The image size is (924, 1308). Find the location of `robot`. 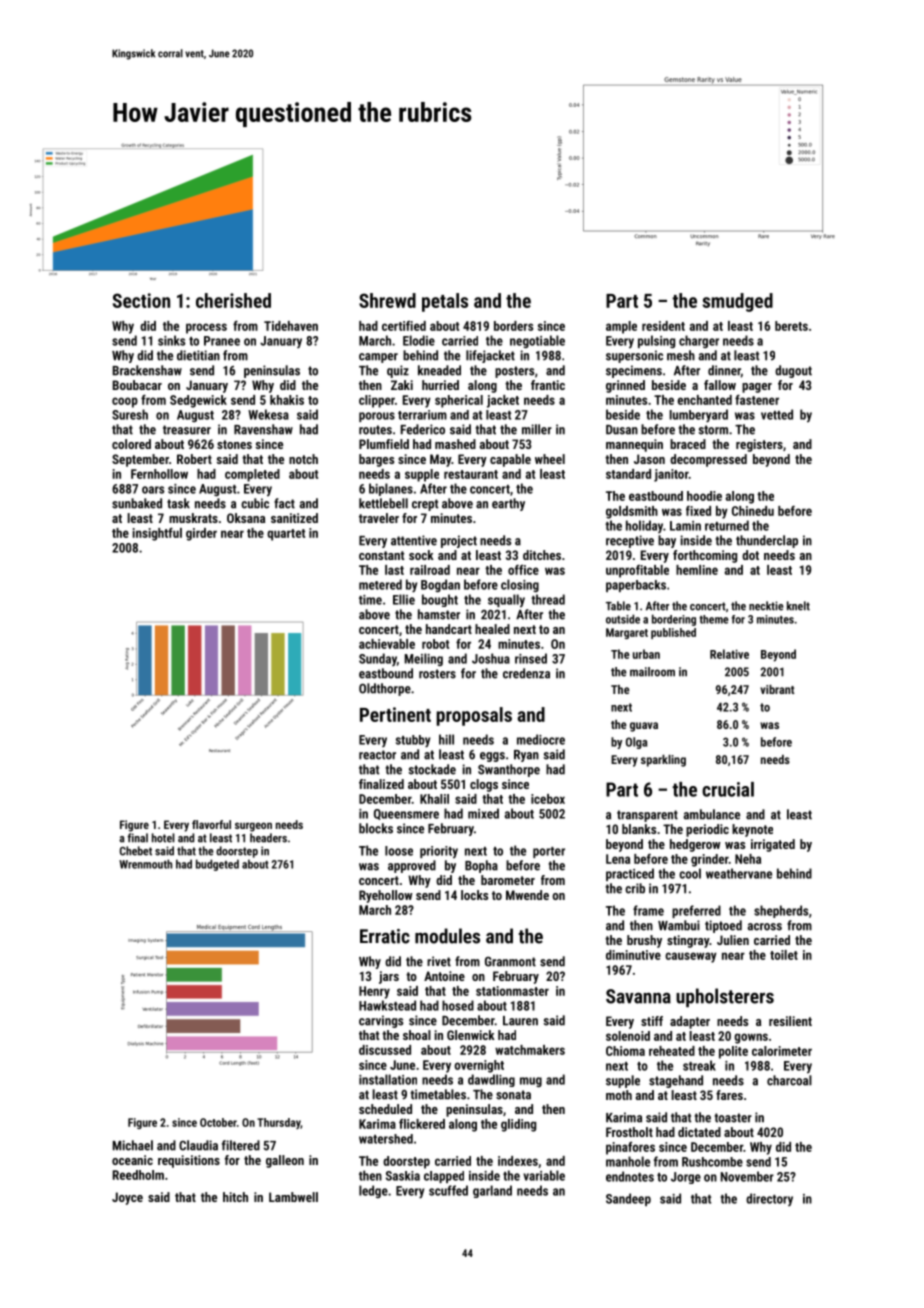

robot is located at coordinates (435, 644).
